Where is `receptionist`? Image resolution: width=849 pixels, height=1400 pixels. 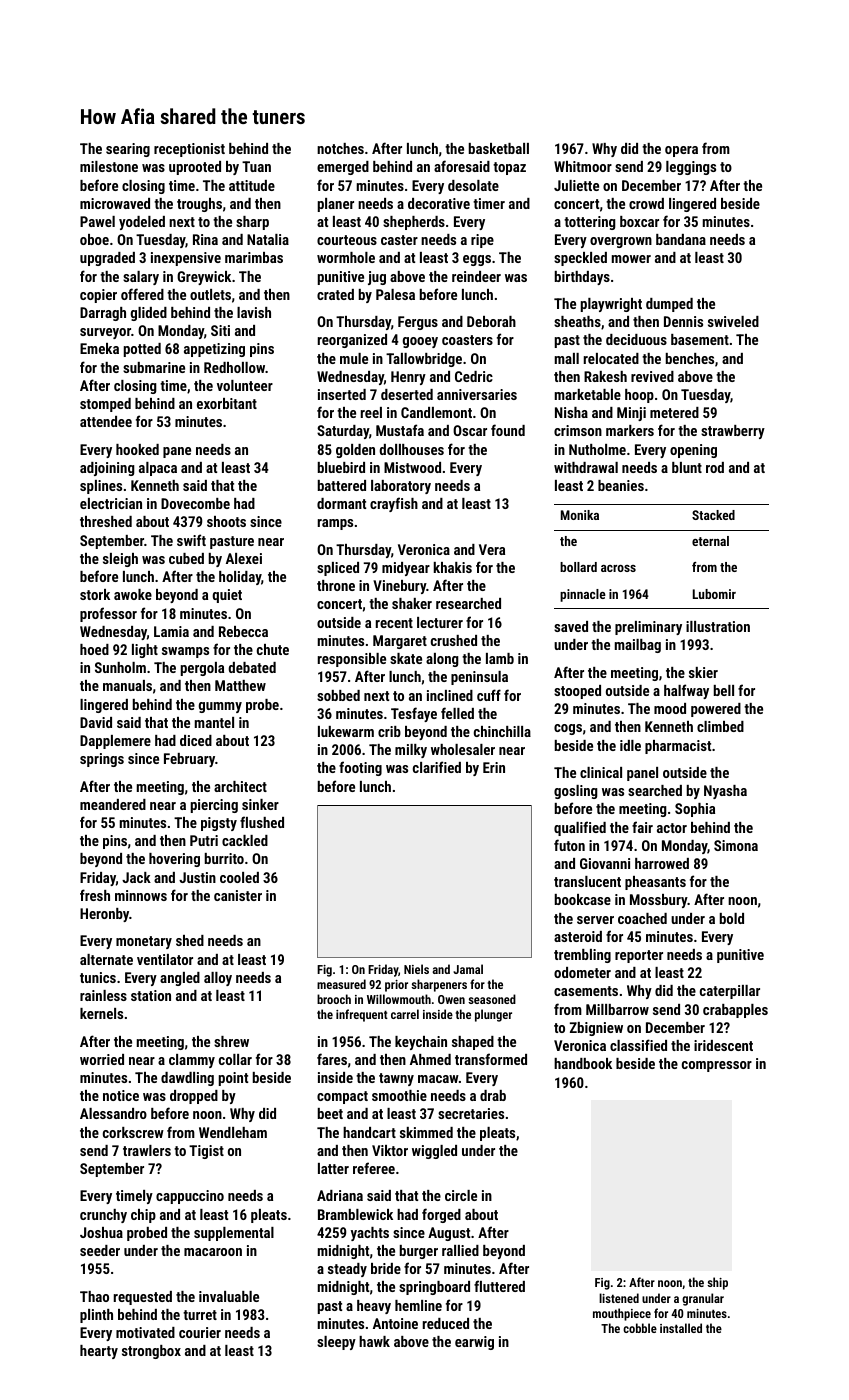
receptionist is located at coordinates (189, 150).
